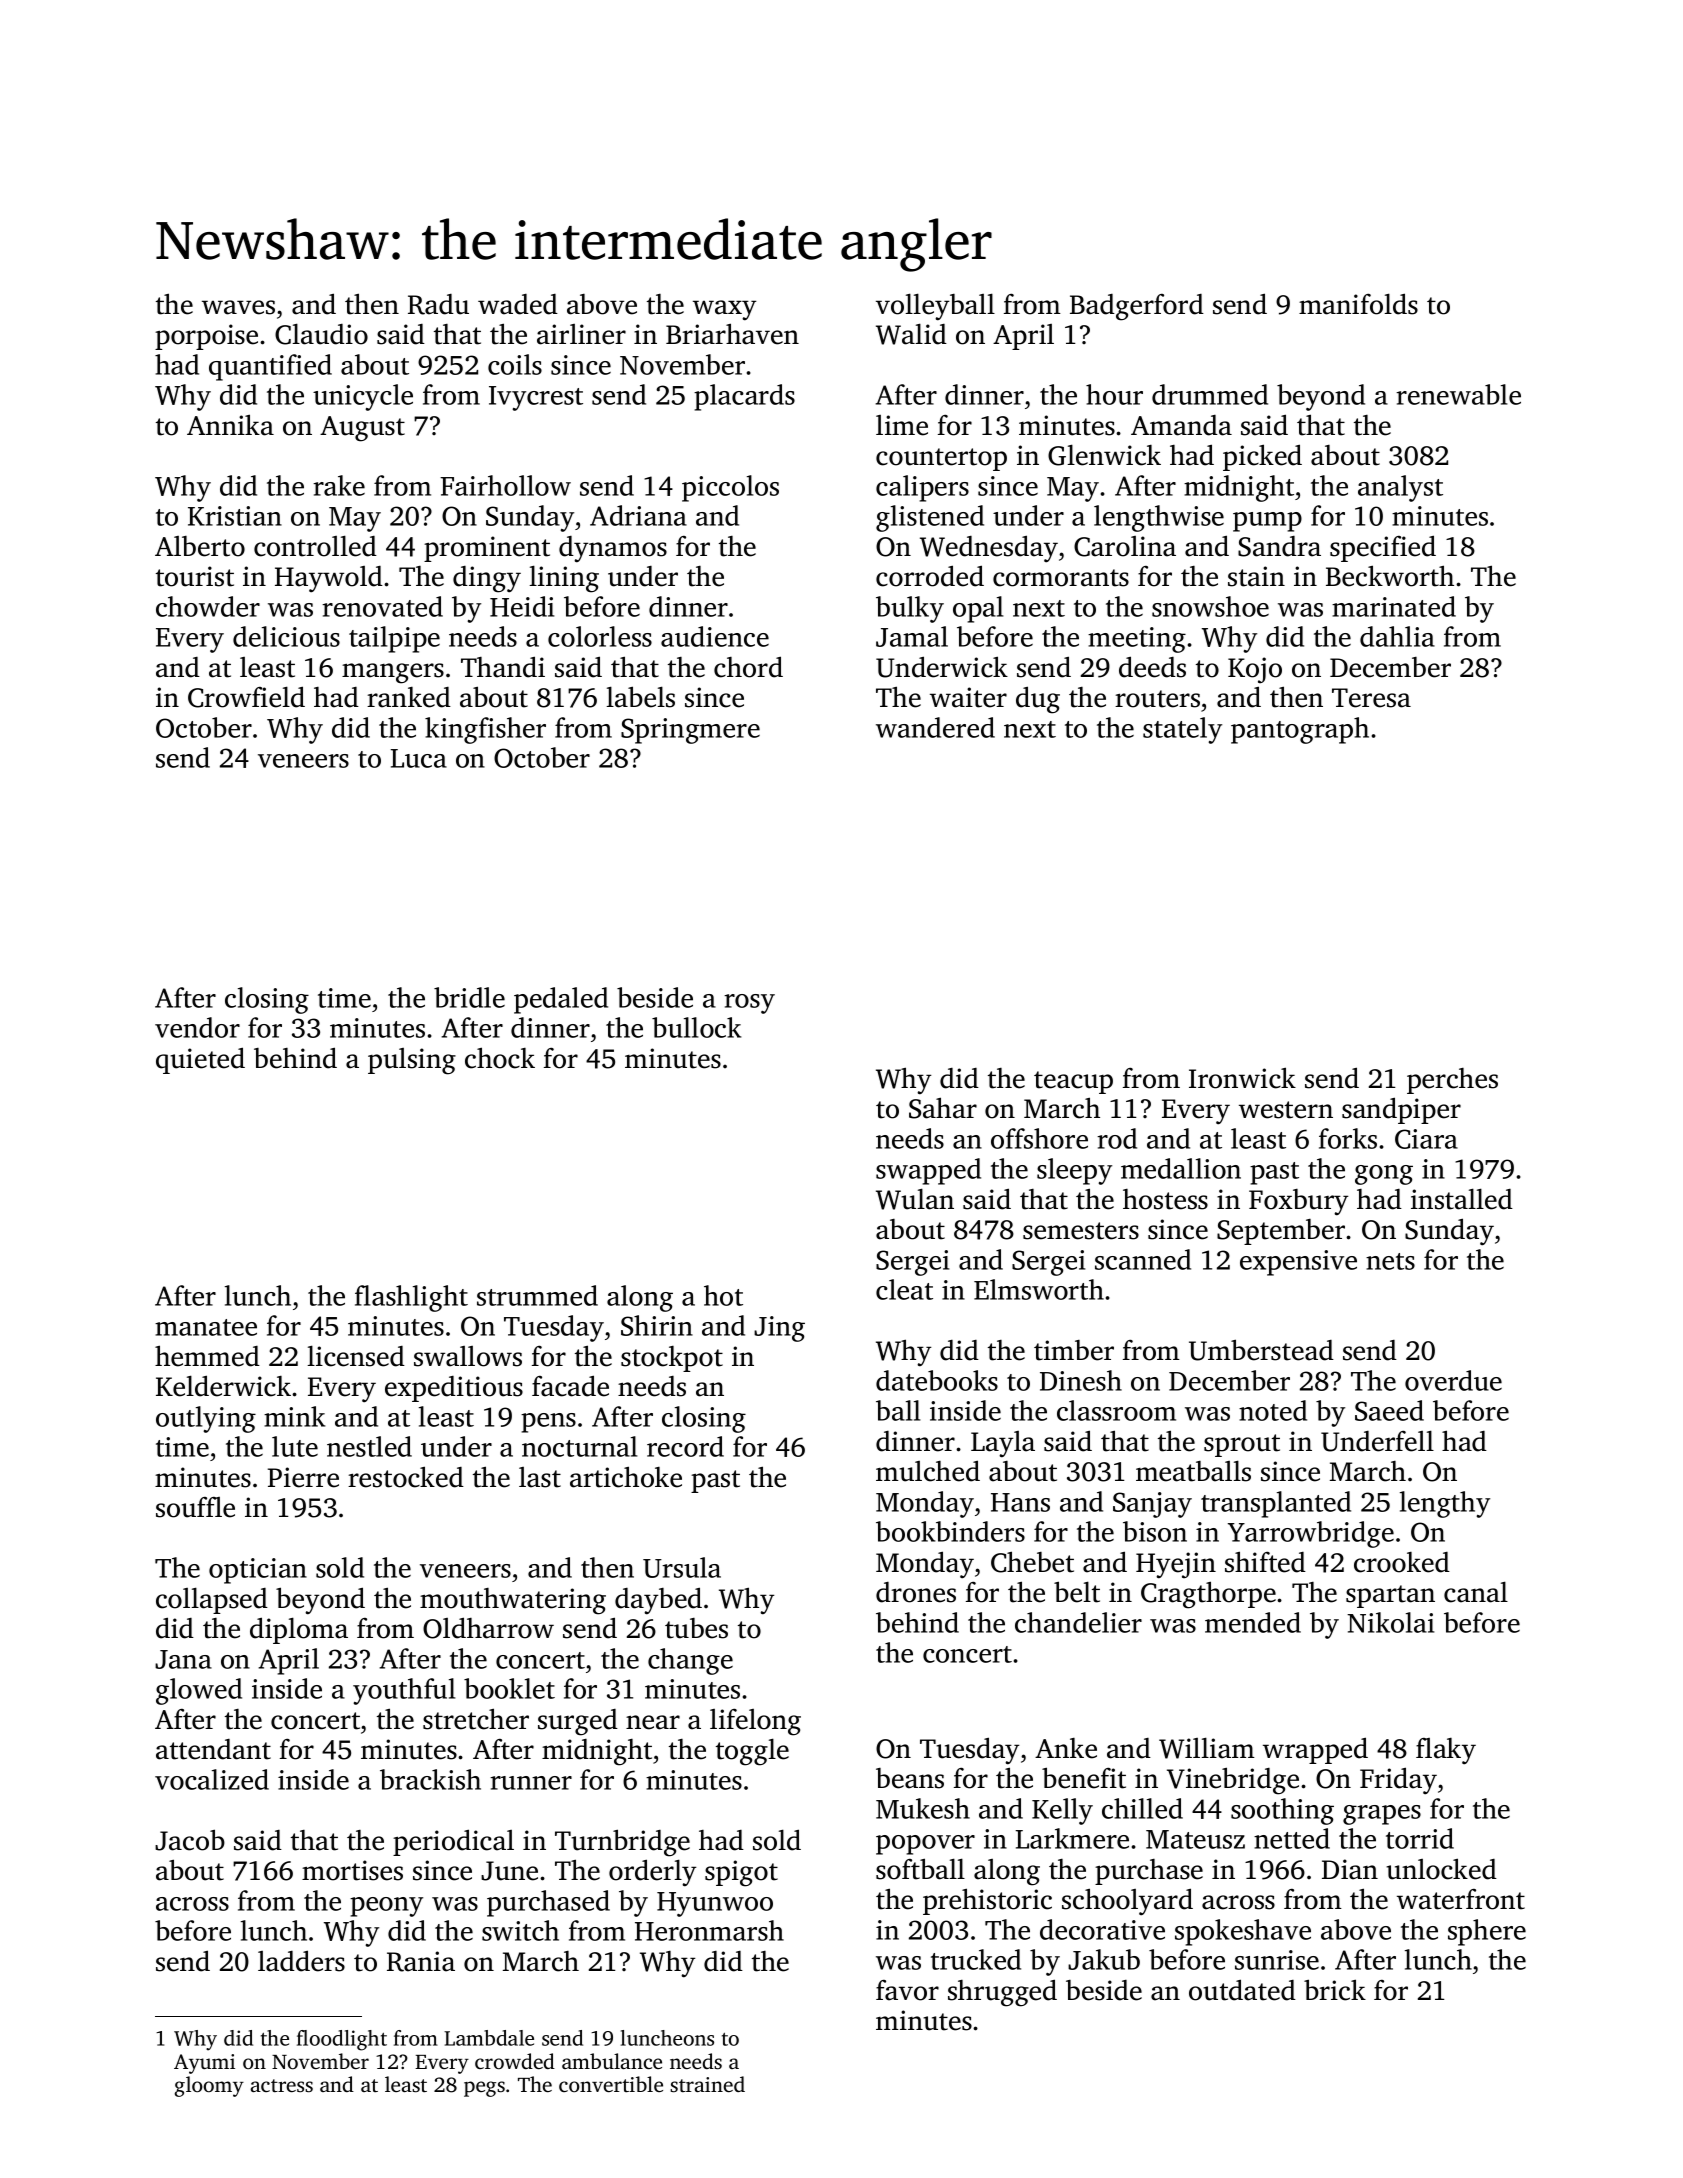 The height and width of the image is (2178, 1683). What do you see at coordinates (1137, 307) in the image?
I see `Badgerford` at bounding box center [1137, 307].
